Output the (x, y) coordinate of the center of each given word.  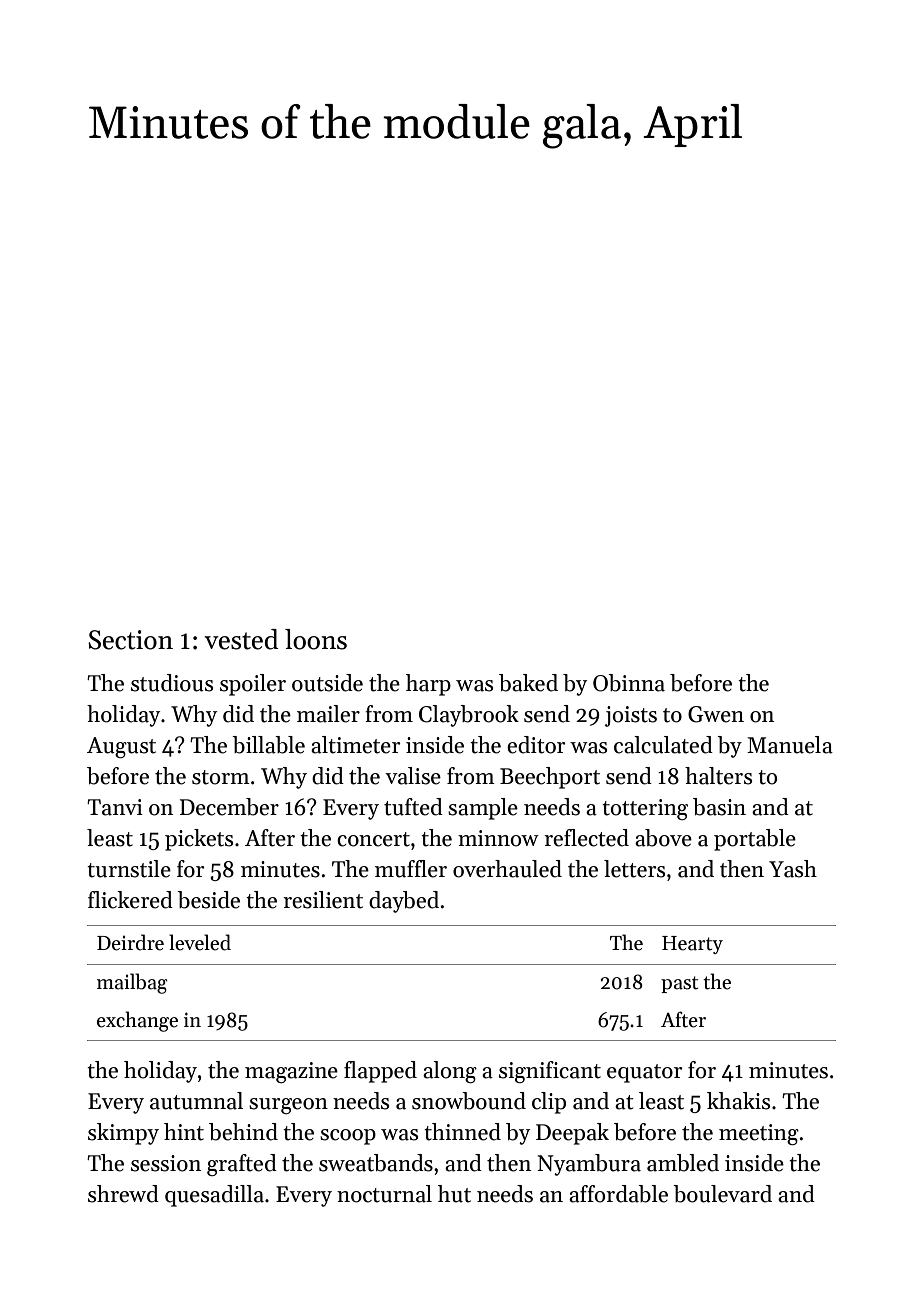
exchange (137, 1021)
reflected (586, 838)
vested (241, 639)
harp (428, 685)
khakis (738, 1101)
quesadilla (214, 1196)
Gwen (716, 714)
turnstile (129, 869)
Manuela (790, 745)
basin (719, 807)
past (679, 984)
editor (536, 745)
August (121, 747)
